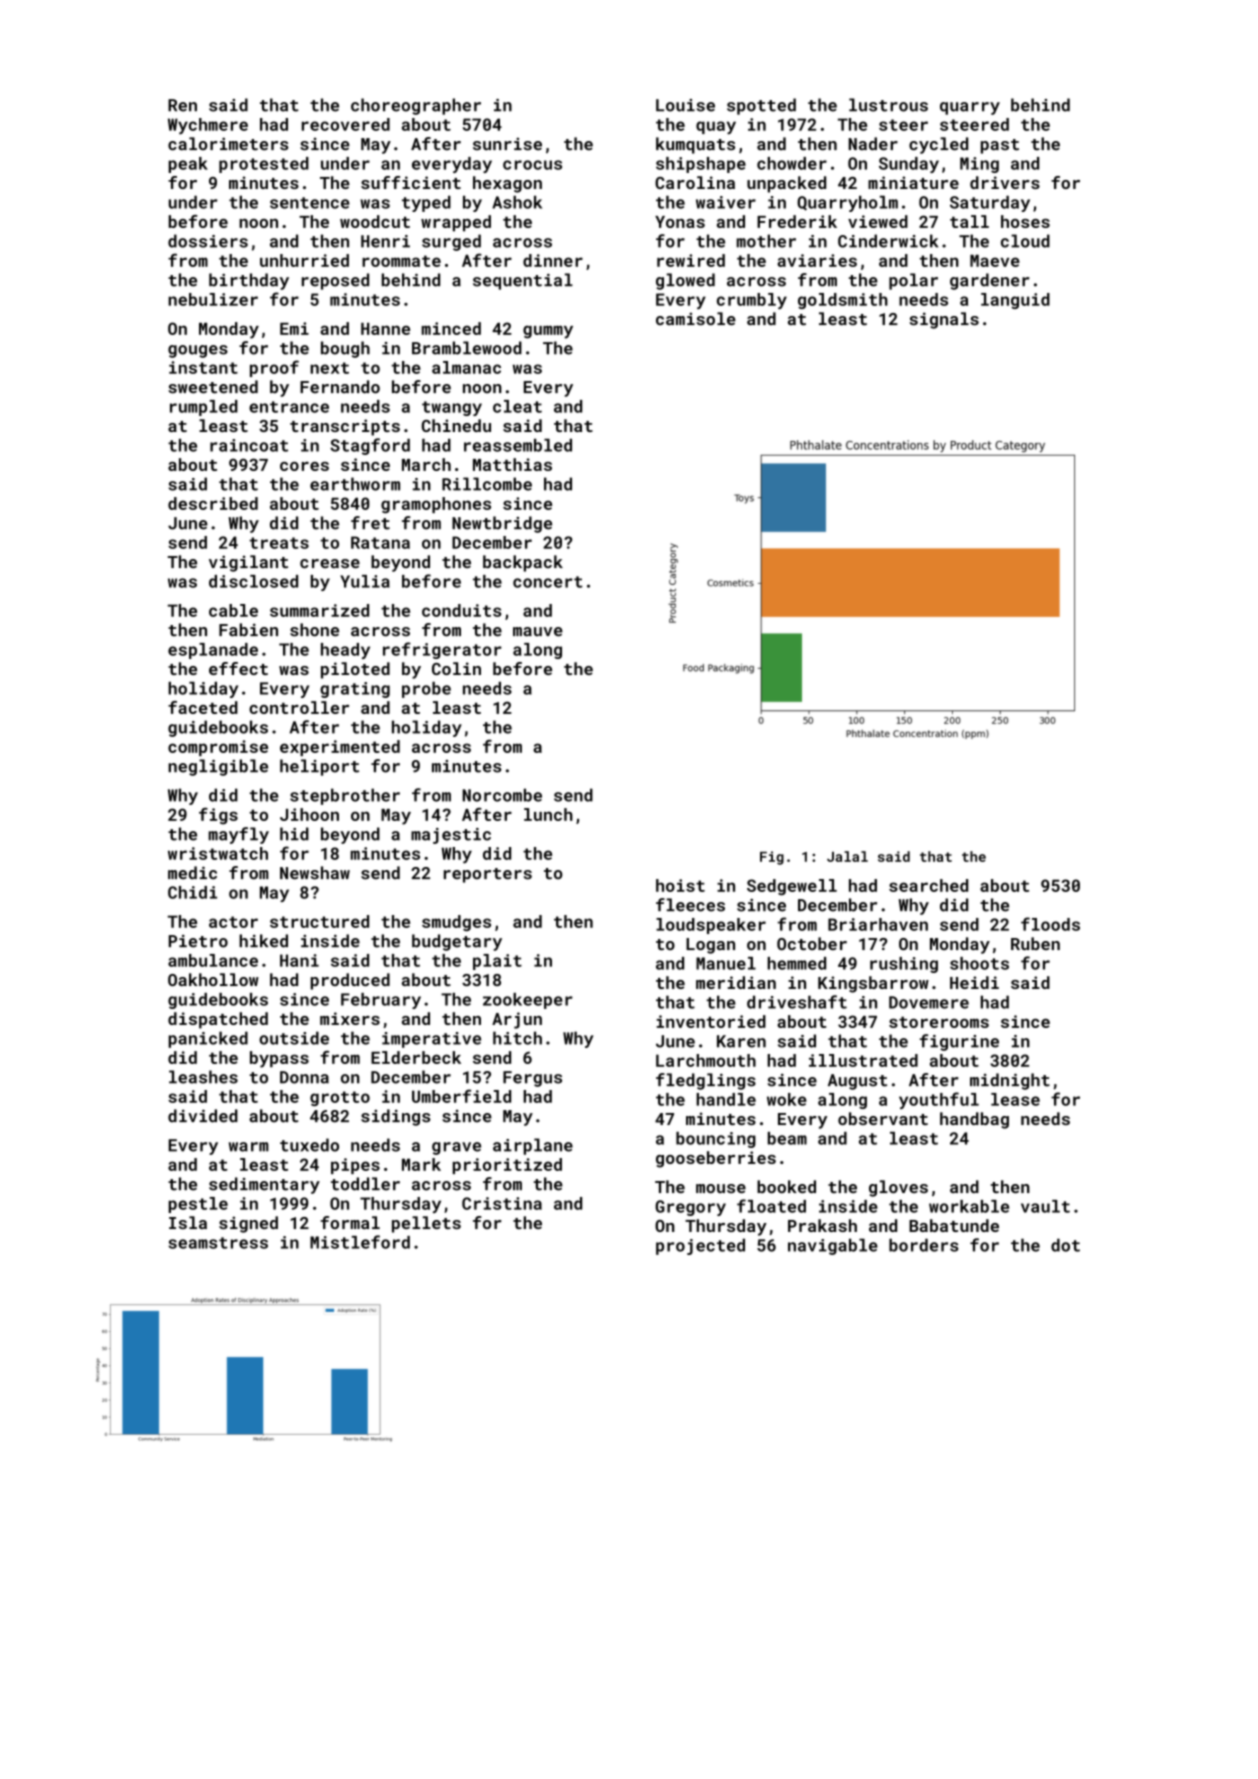  Describe the element at coordinates (192, 892) in the document. I see `Chidi` at that location.
